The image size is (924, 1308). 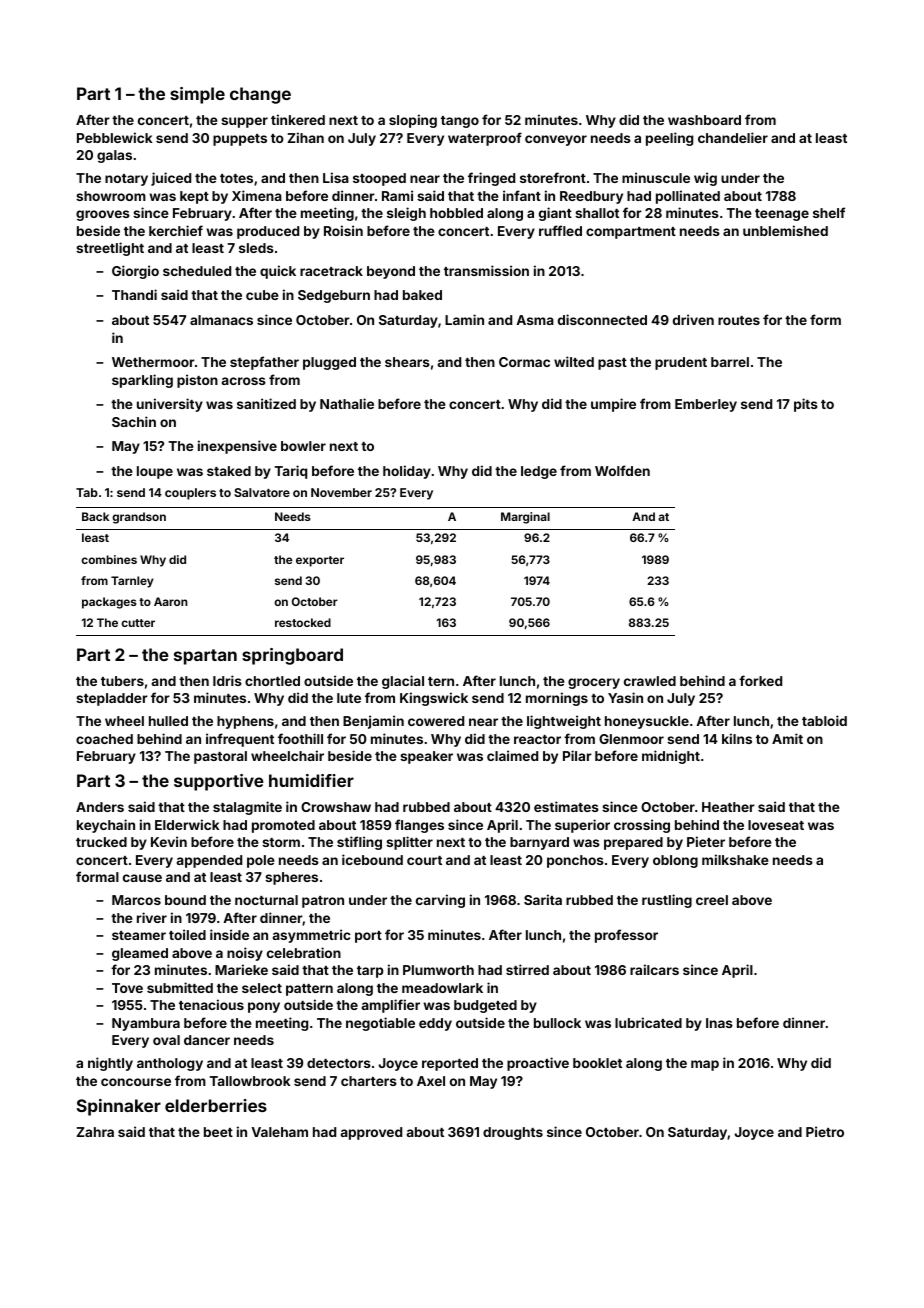 What do you see at coordinates (735, 859) in the screenshot?
I see `milkshake` at bounding box center [735, 859].
